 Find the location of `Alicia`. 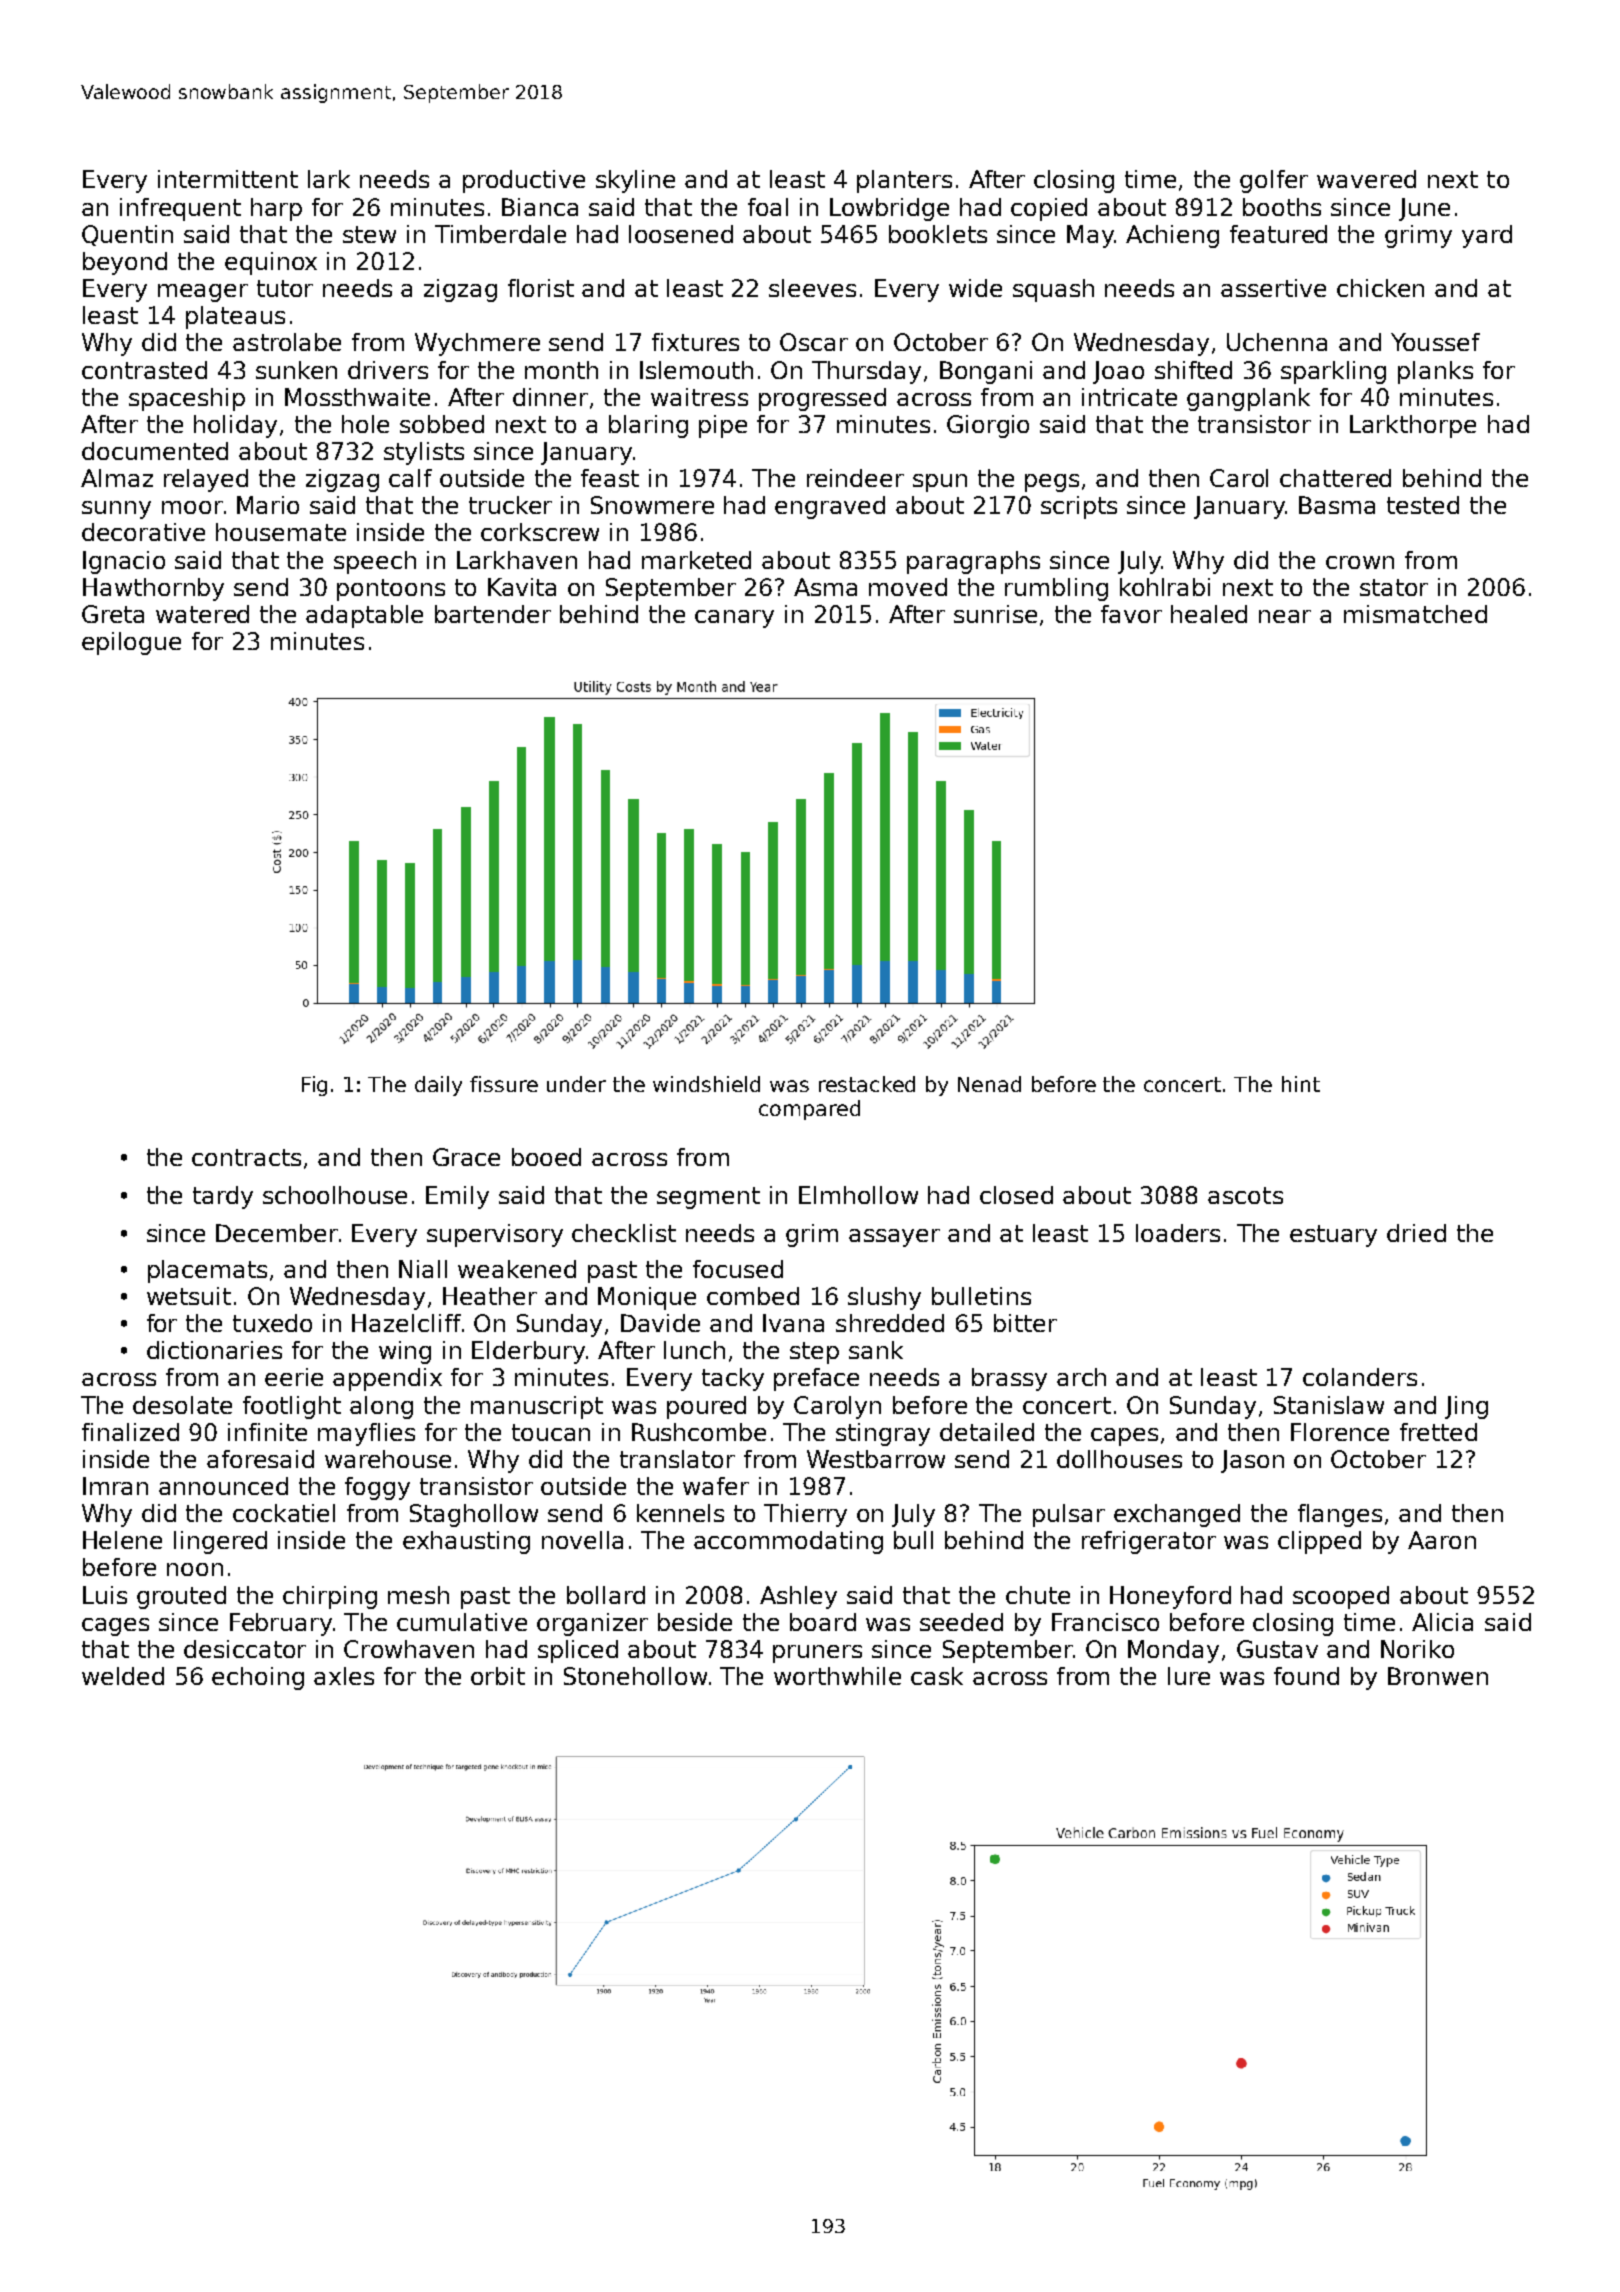

Alicia is located at coordinates (1442, 1622).
